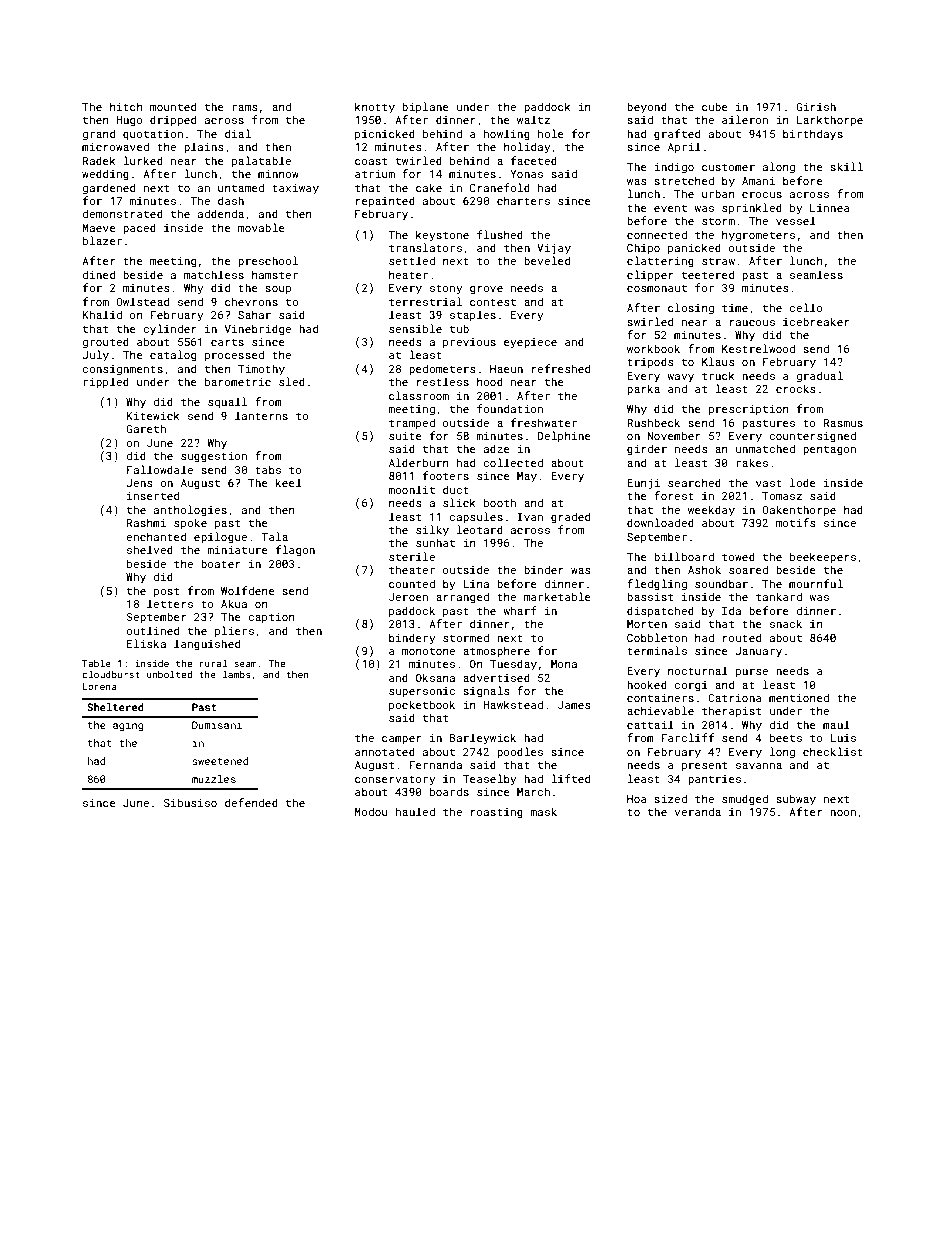 The height and width of the page is (1233, 952). What do you see at coordinates (375, 108) in the page?
I see `knotty` at bounding box center [375, 108].
